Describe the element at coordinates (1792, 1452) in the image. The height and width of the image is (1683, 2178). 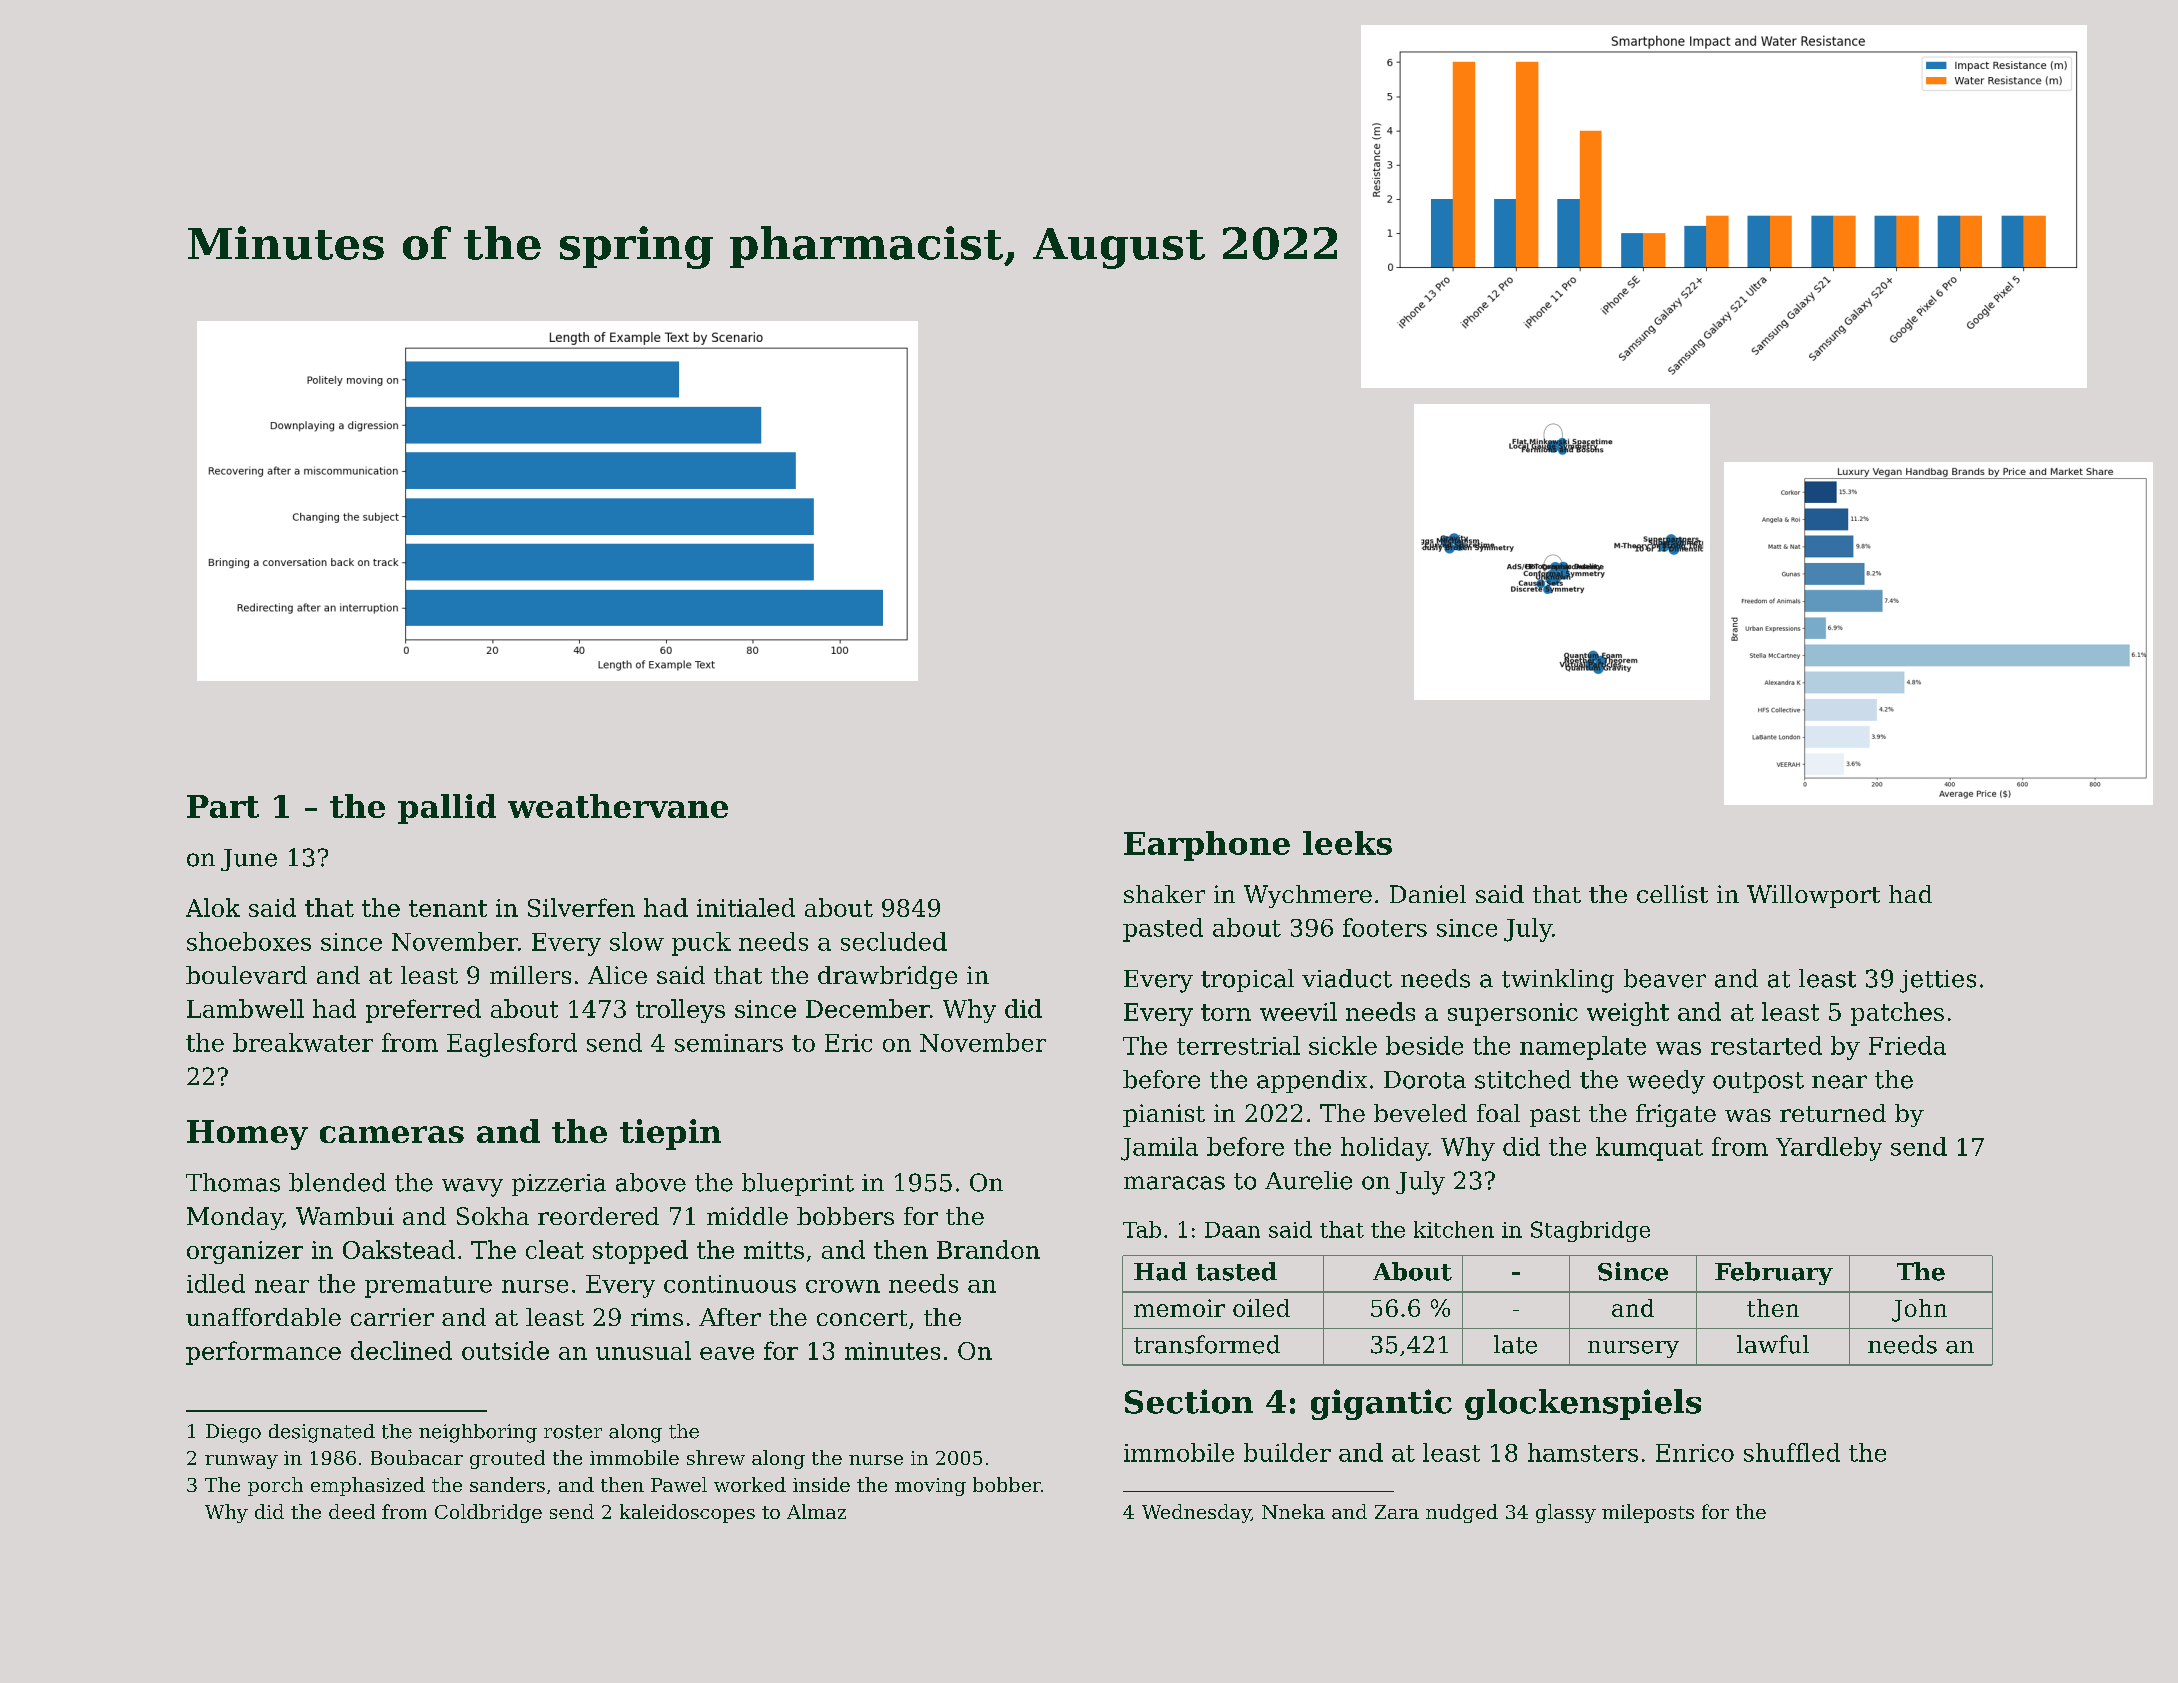
I see `shuffled` at that location.
